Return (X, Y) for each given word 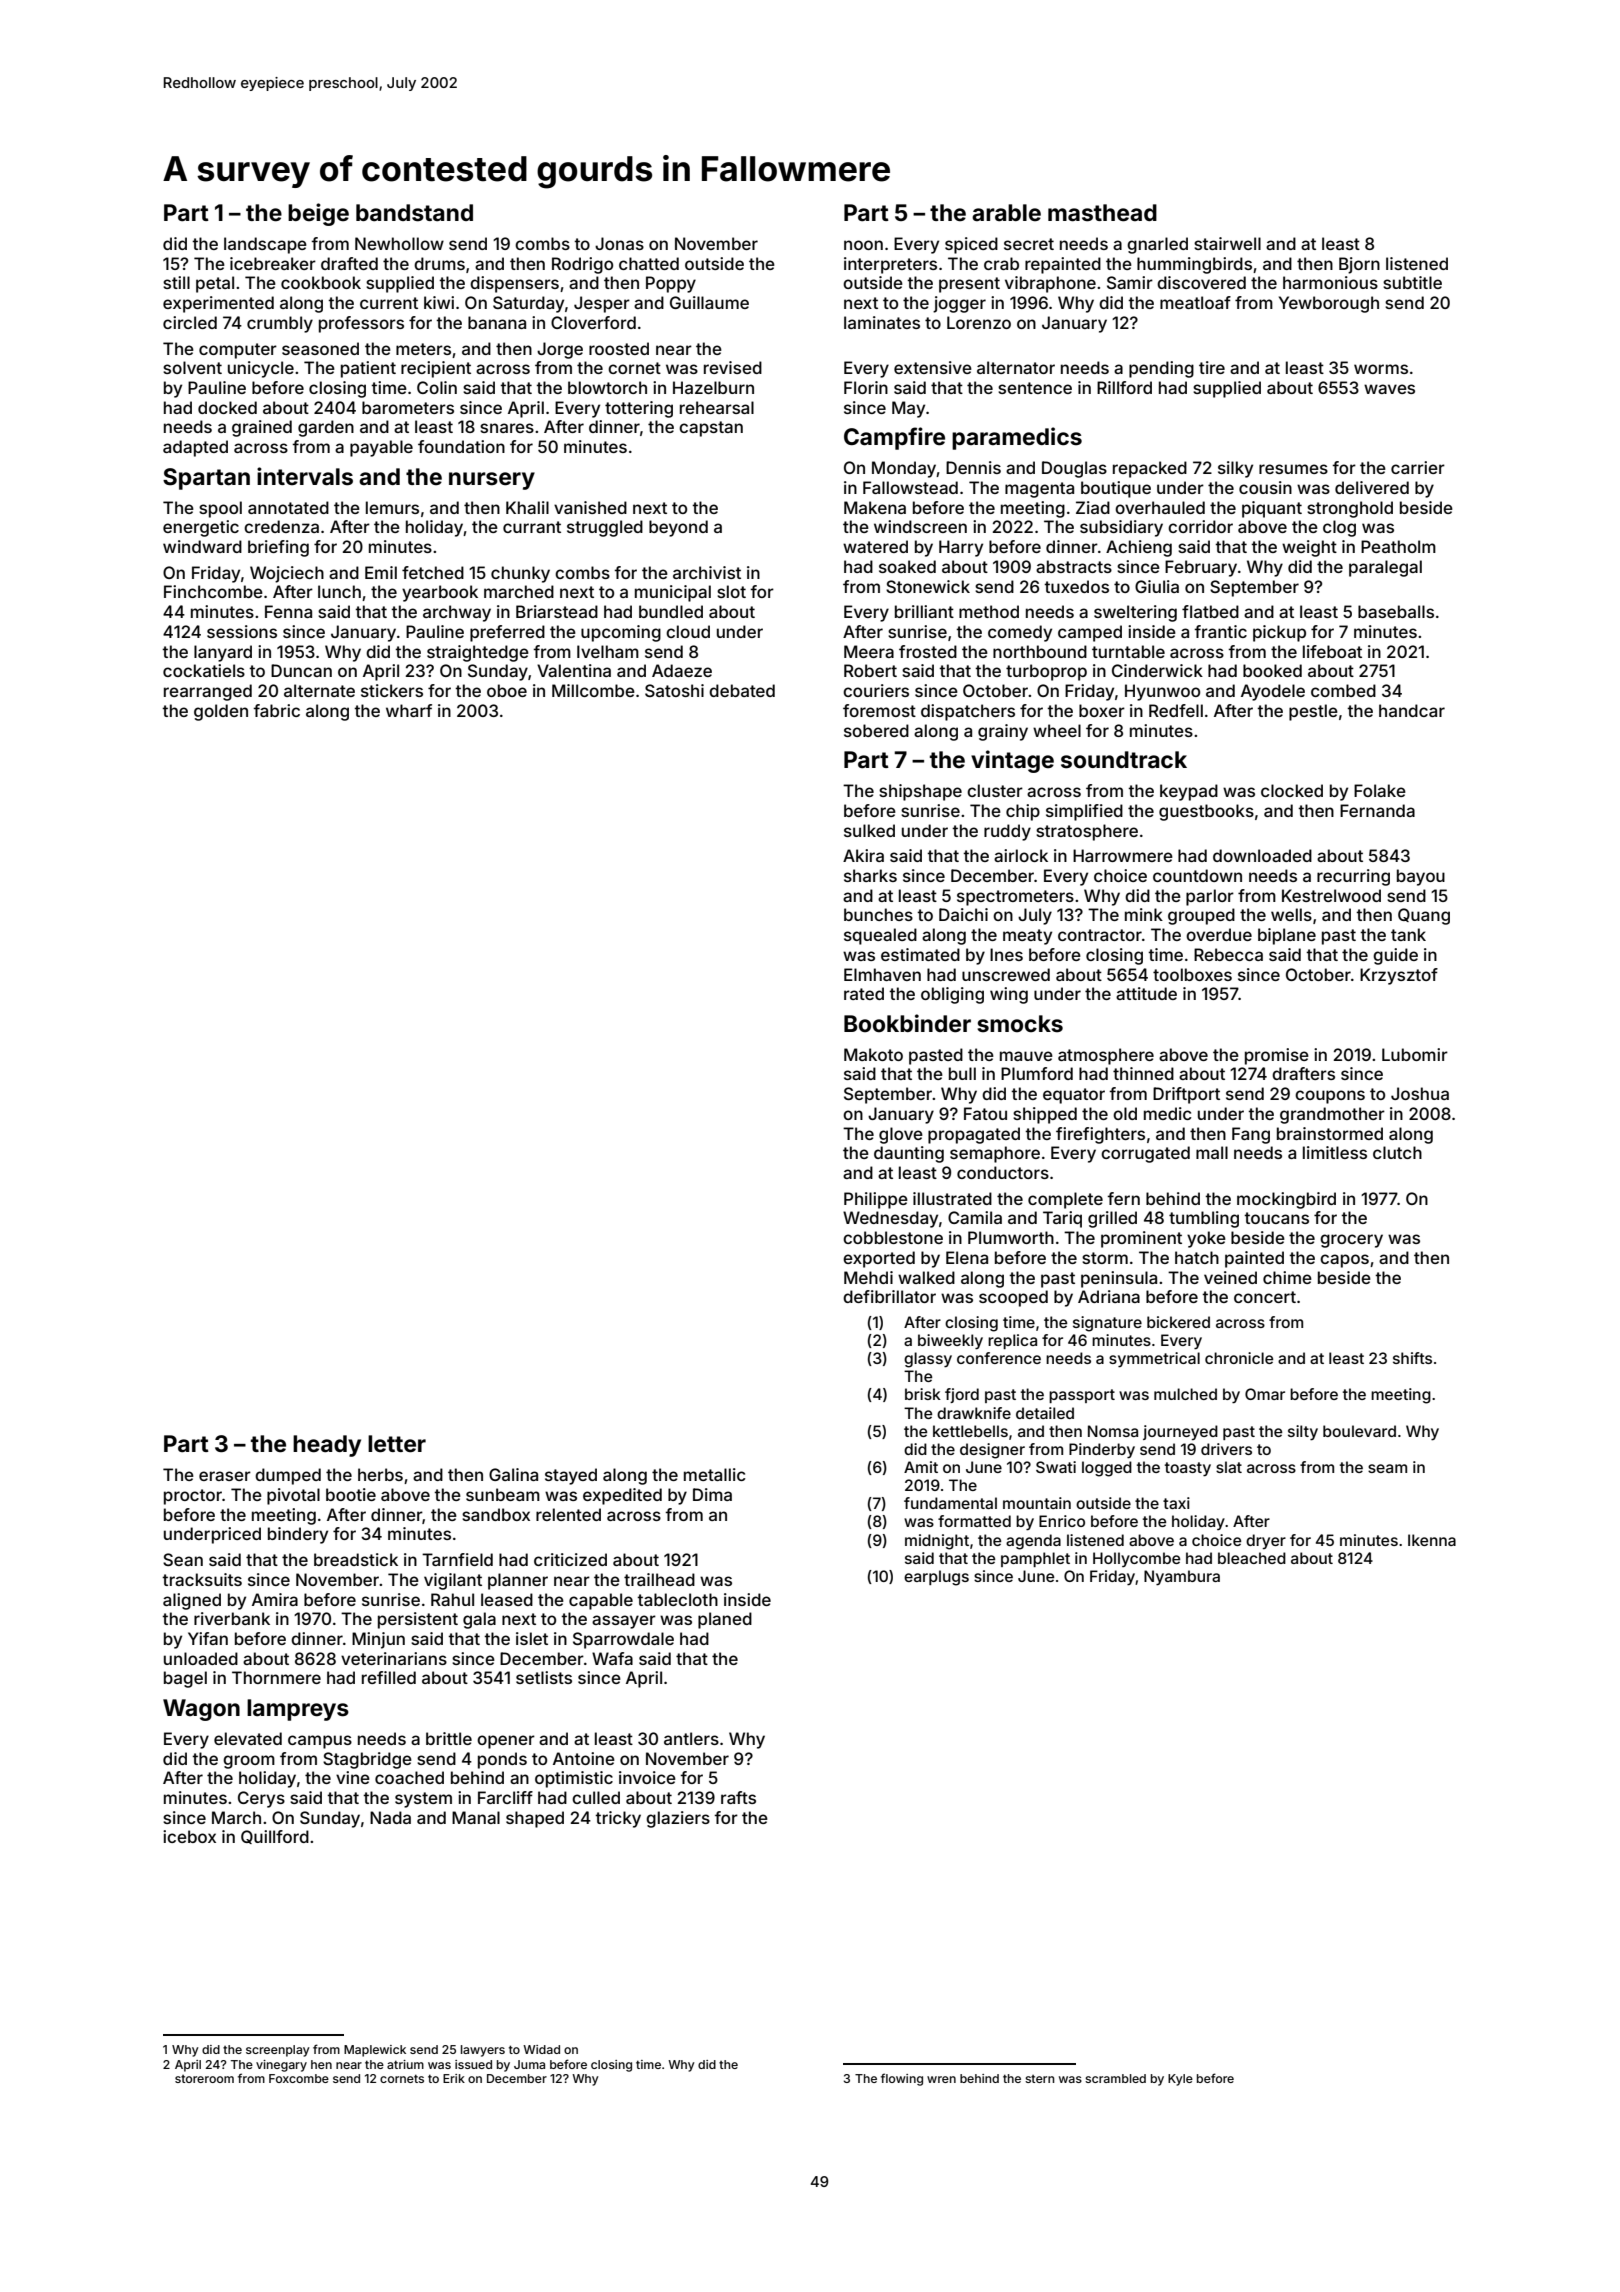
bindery (298, 1535)
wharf (409, 710)
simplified (1084, 812)
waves (1389, 389)
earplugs (936, 1578)
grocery (1351, 1241)
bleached (1252, 1558)
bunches (878, 914)
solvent (192, 367)
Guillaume (709, 302)
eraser (225, 1476)
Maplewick (375, 2051)
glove (901, 1135)
